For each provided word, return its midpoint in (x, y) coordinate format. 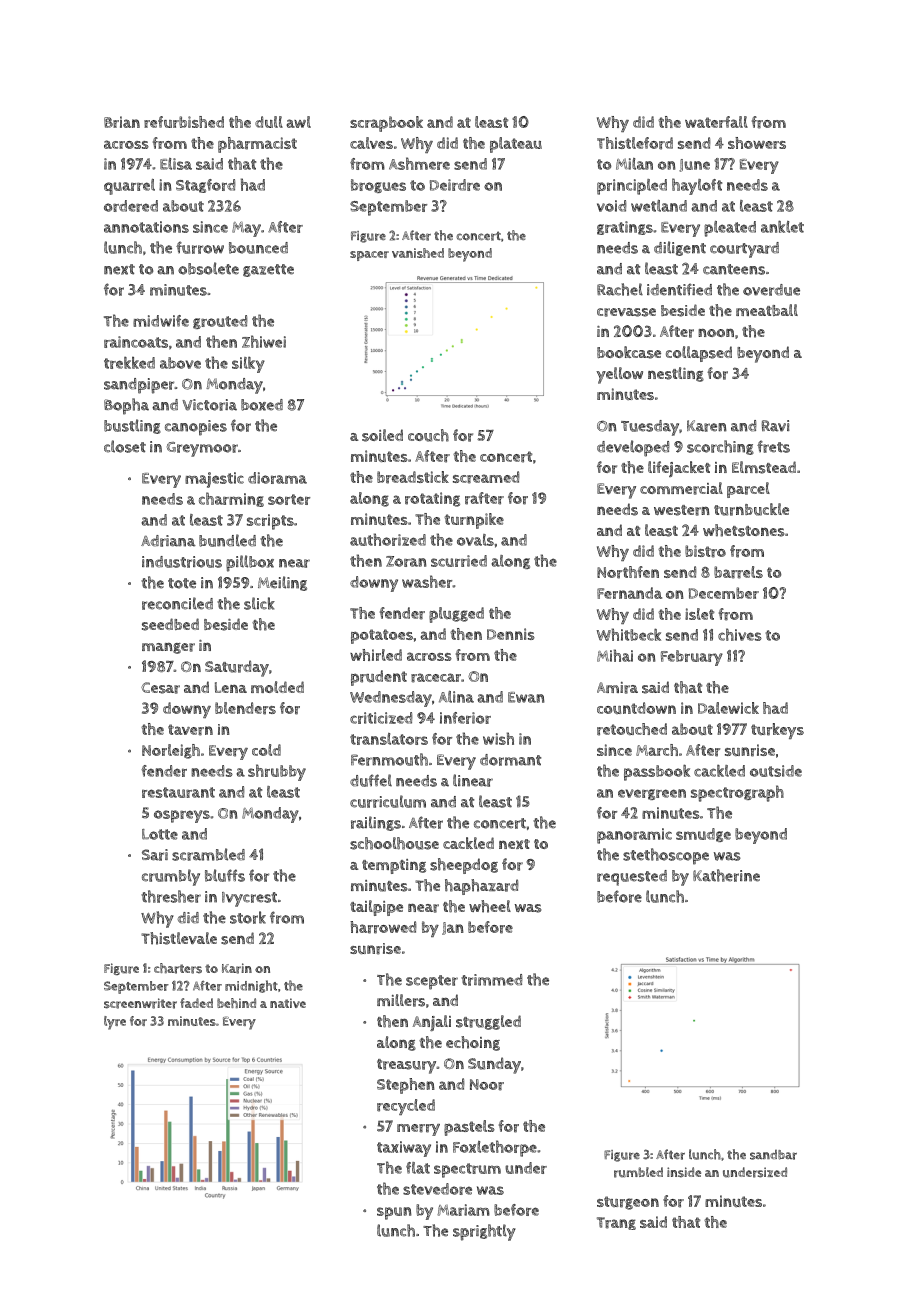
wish (498, 738)
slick (259, 603)
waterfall (716, 122)
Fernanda (629, 593)
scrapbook (386, 124)
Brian (122, 122)
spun (394, 1213)
